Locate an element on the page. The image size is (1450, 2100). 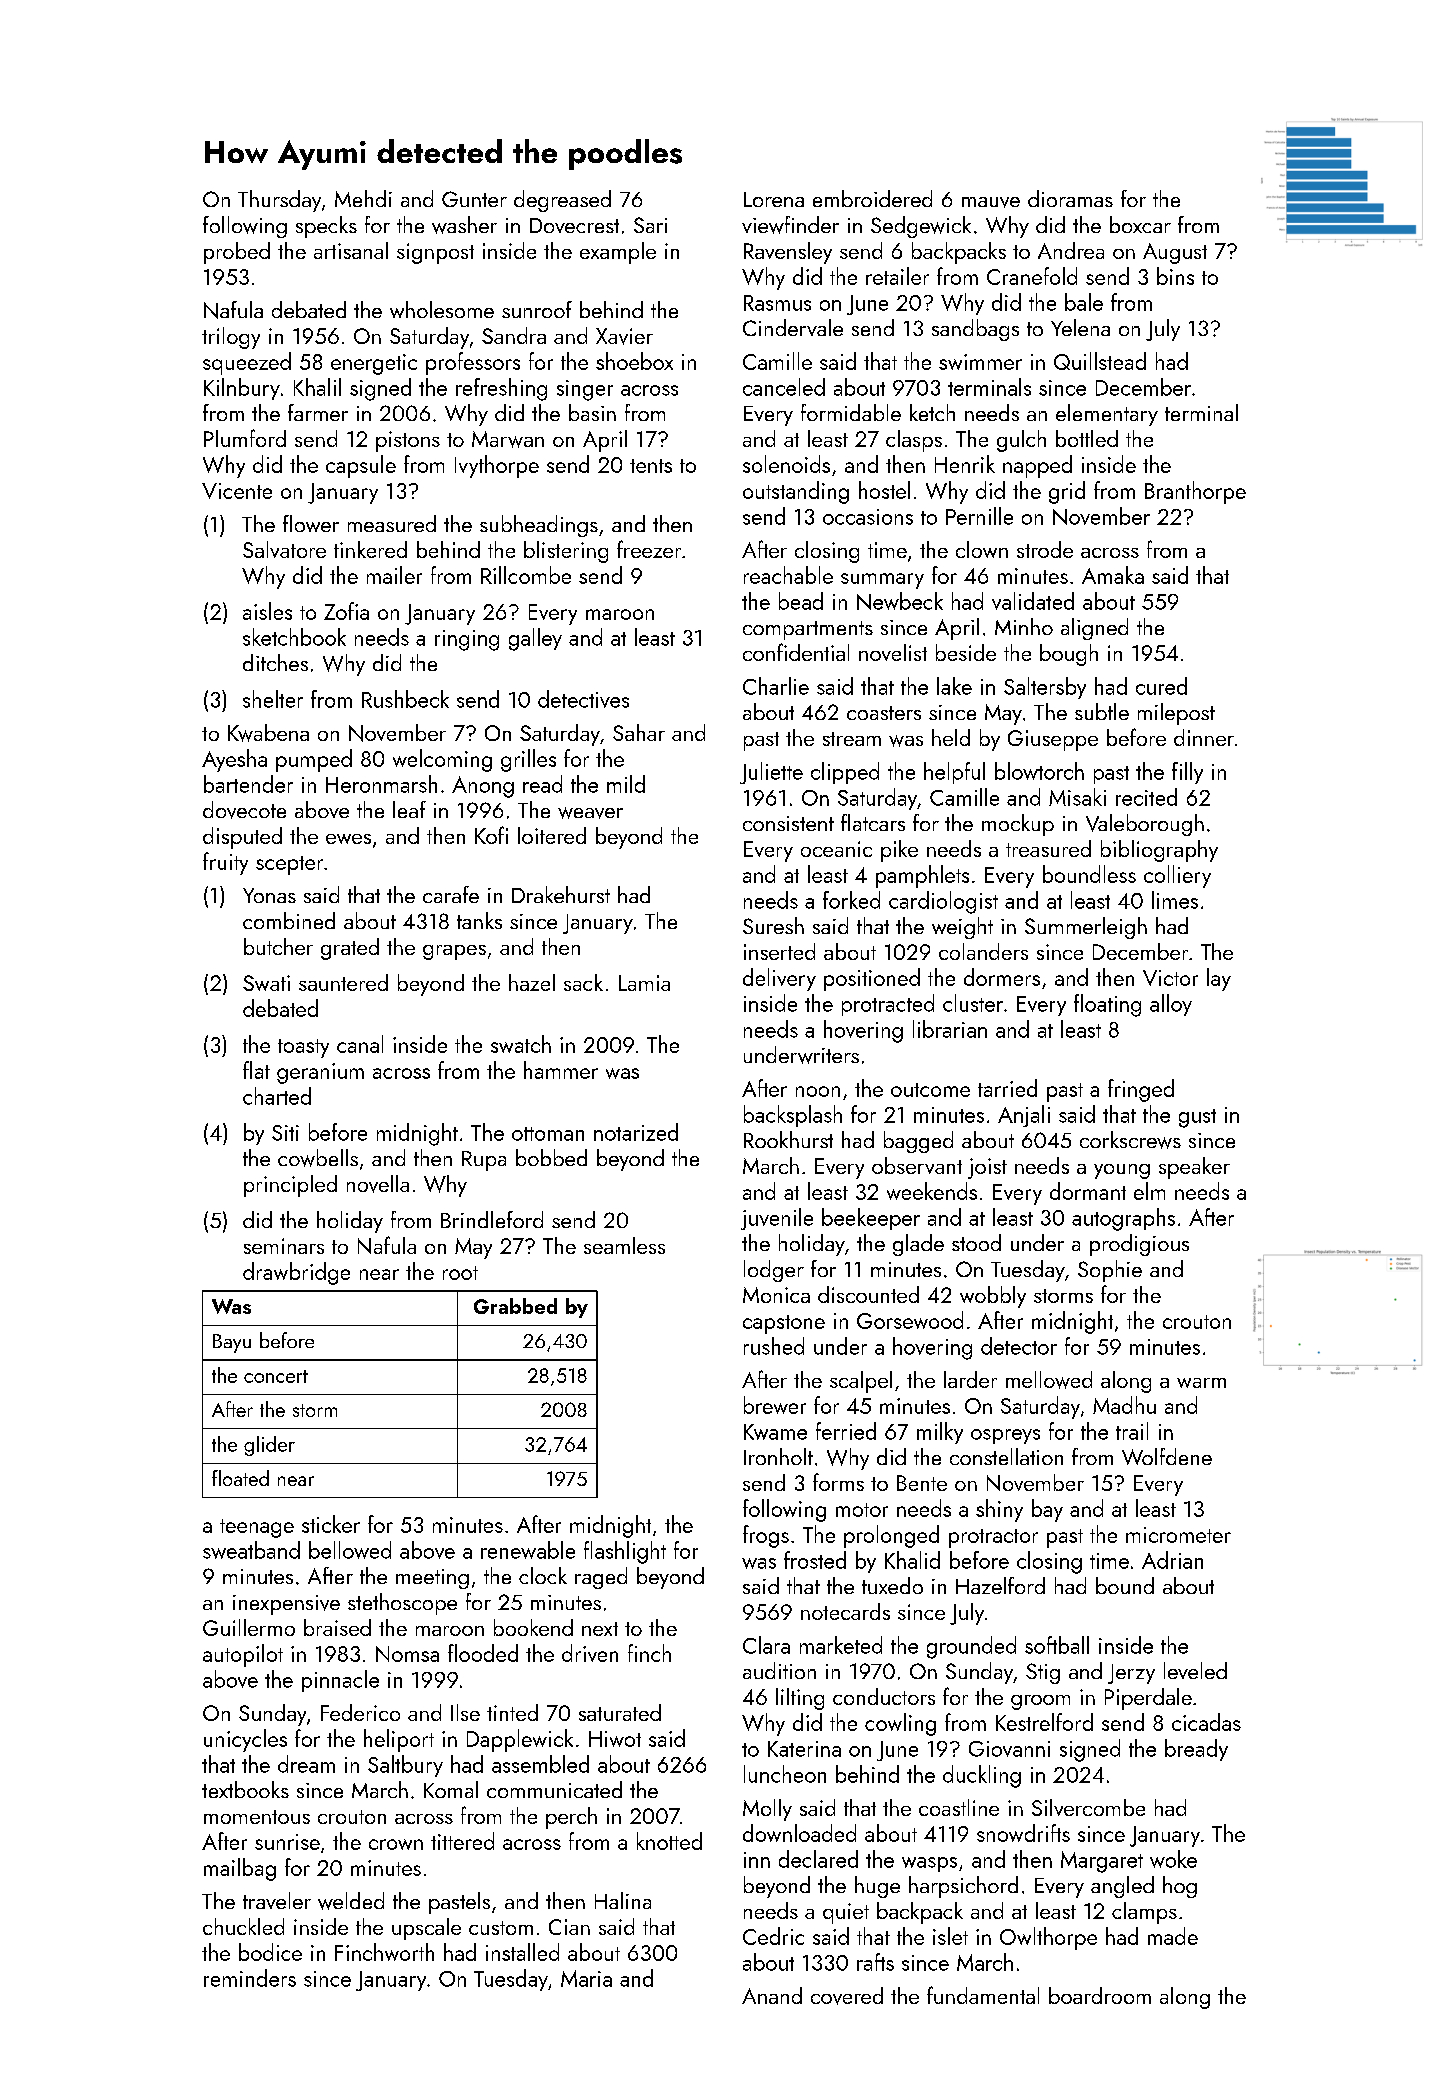
prolonged is located at coordinates (891, 1536).
